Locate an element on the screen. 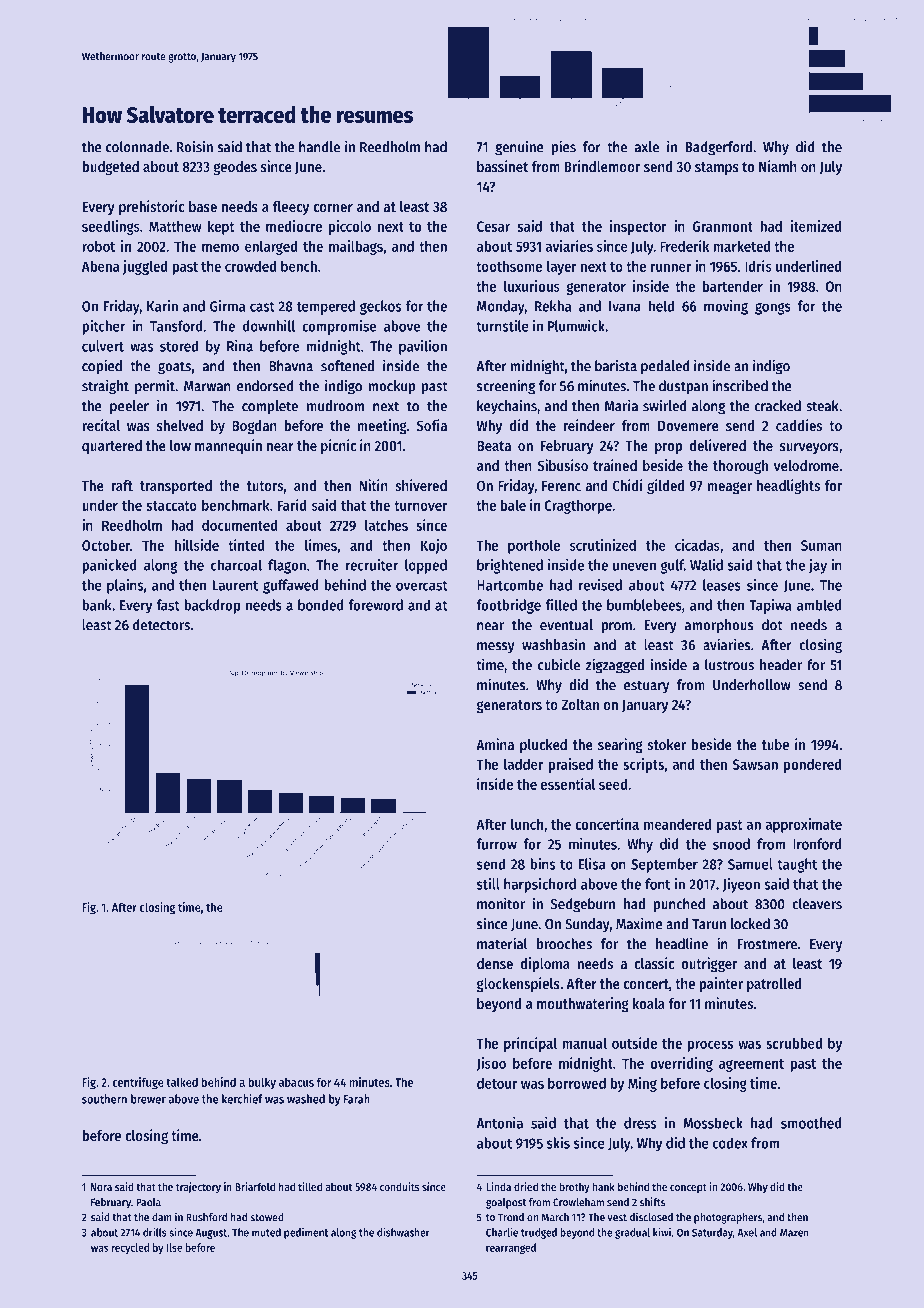  still is located at coordinates (488, 884).
